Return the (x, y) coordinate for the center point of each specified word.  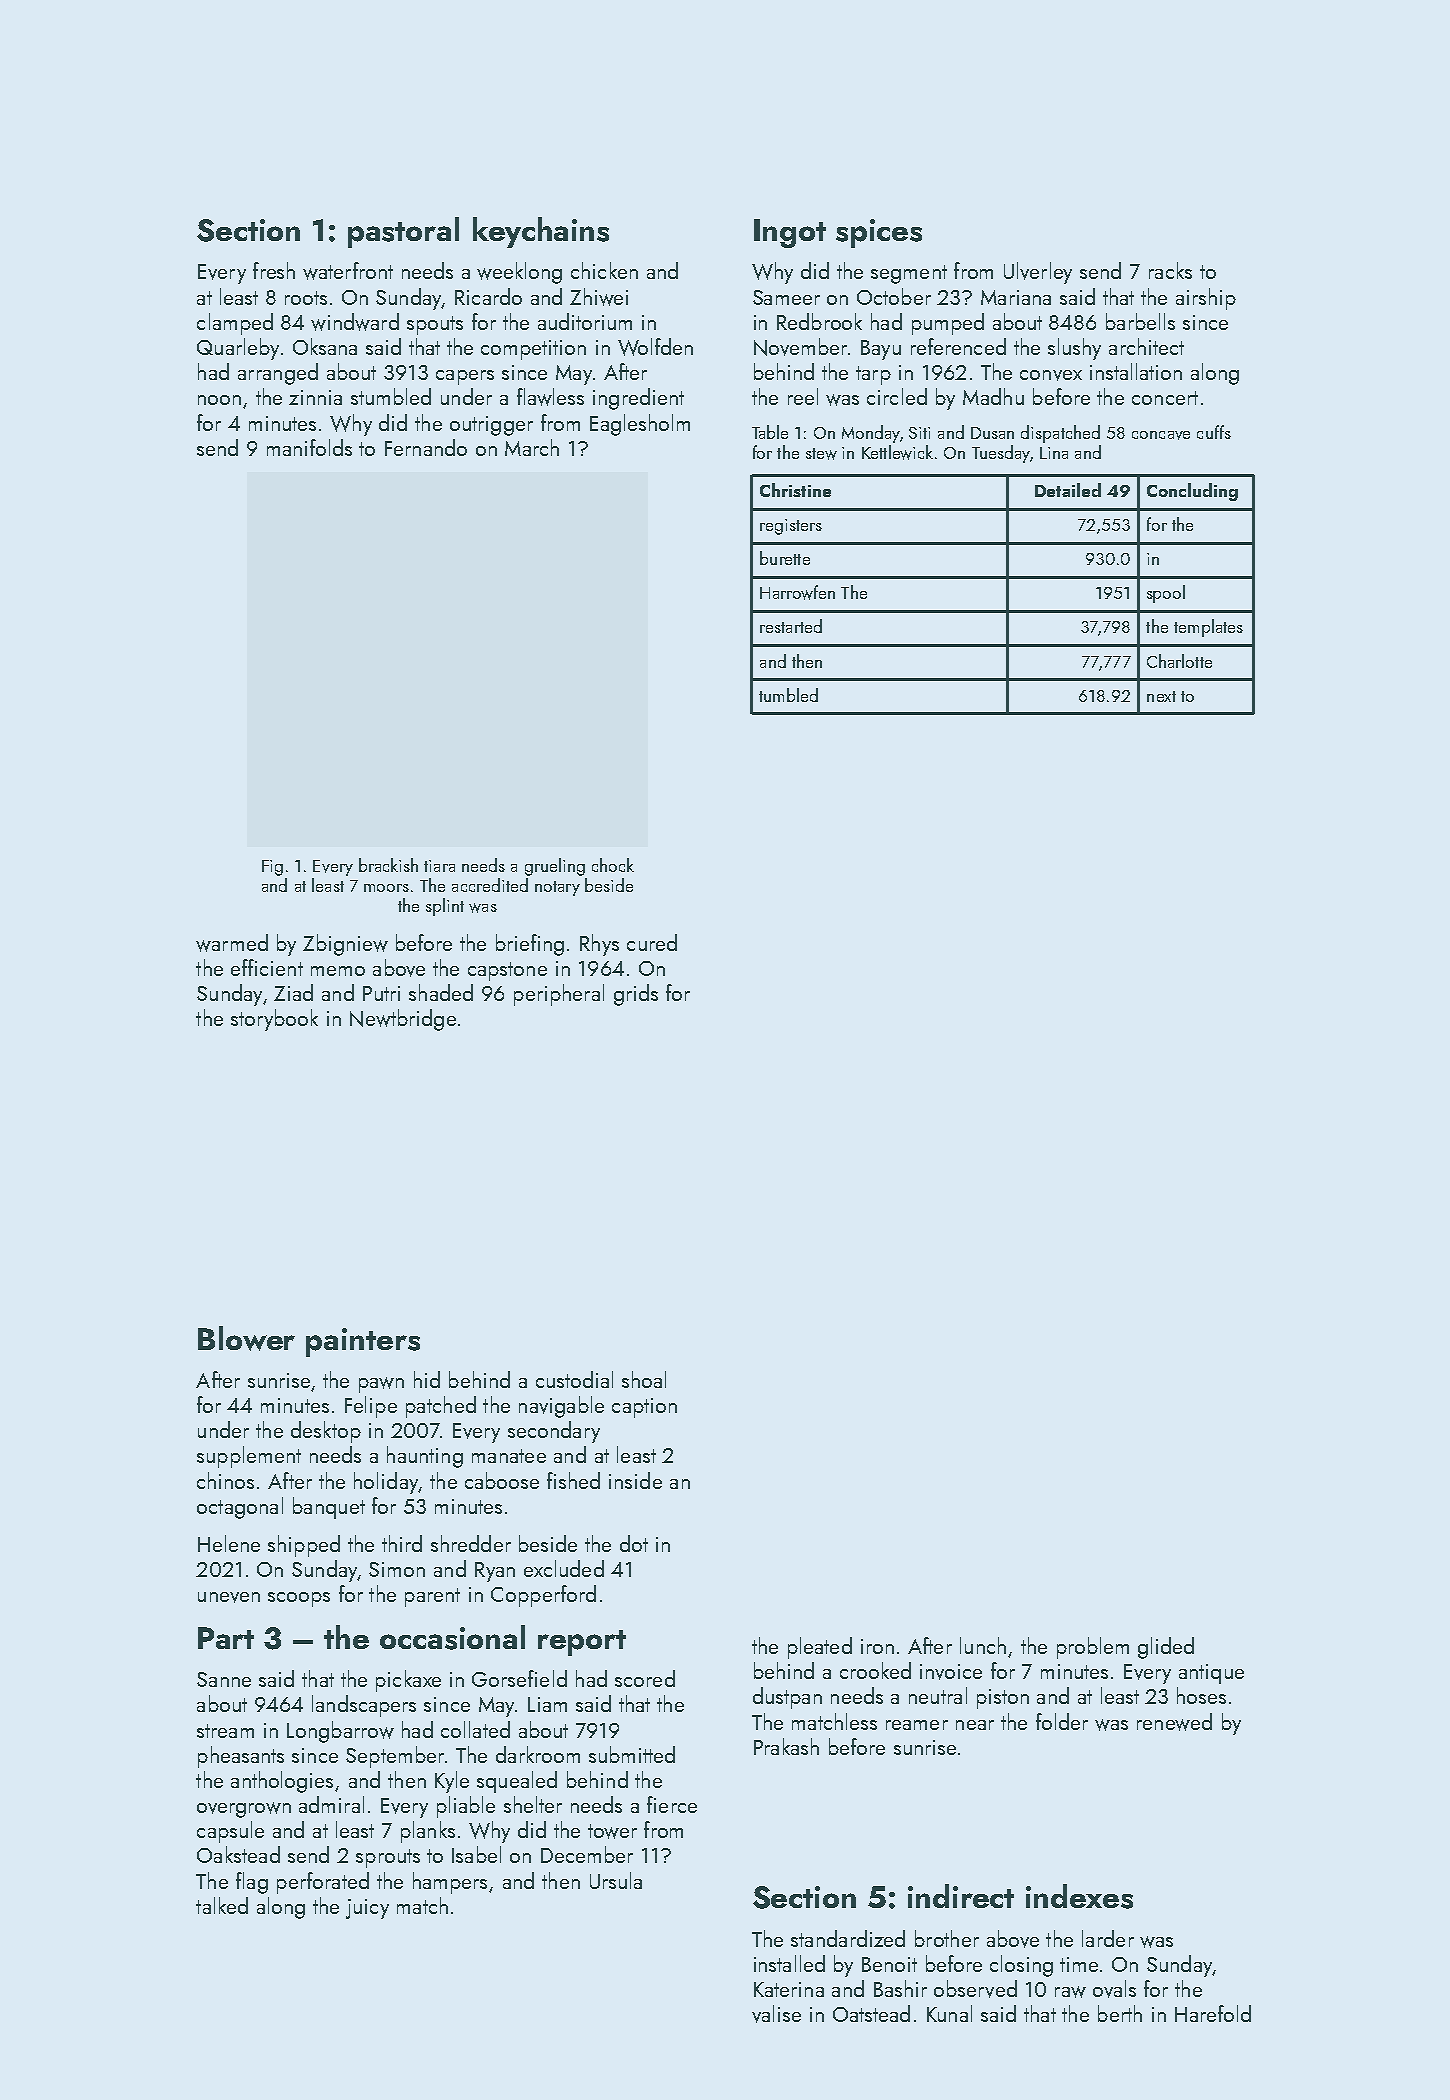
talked (222, 1905)
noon (219, 400)
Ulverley (1038, 273)
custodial (574, 1379)
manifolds (309, 447)
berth (1120, 2013)
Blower (246, 1338)
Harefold (1213, 2013)
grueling (555, 867)
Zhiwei (599, 297)
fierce (672, 1804)
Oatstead (871, 2013)
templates (1208, 628)
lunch (983, 1645)
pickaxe (408, 1681)
